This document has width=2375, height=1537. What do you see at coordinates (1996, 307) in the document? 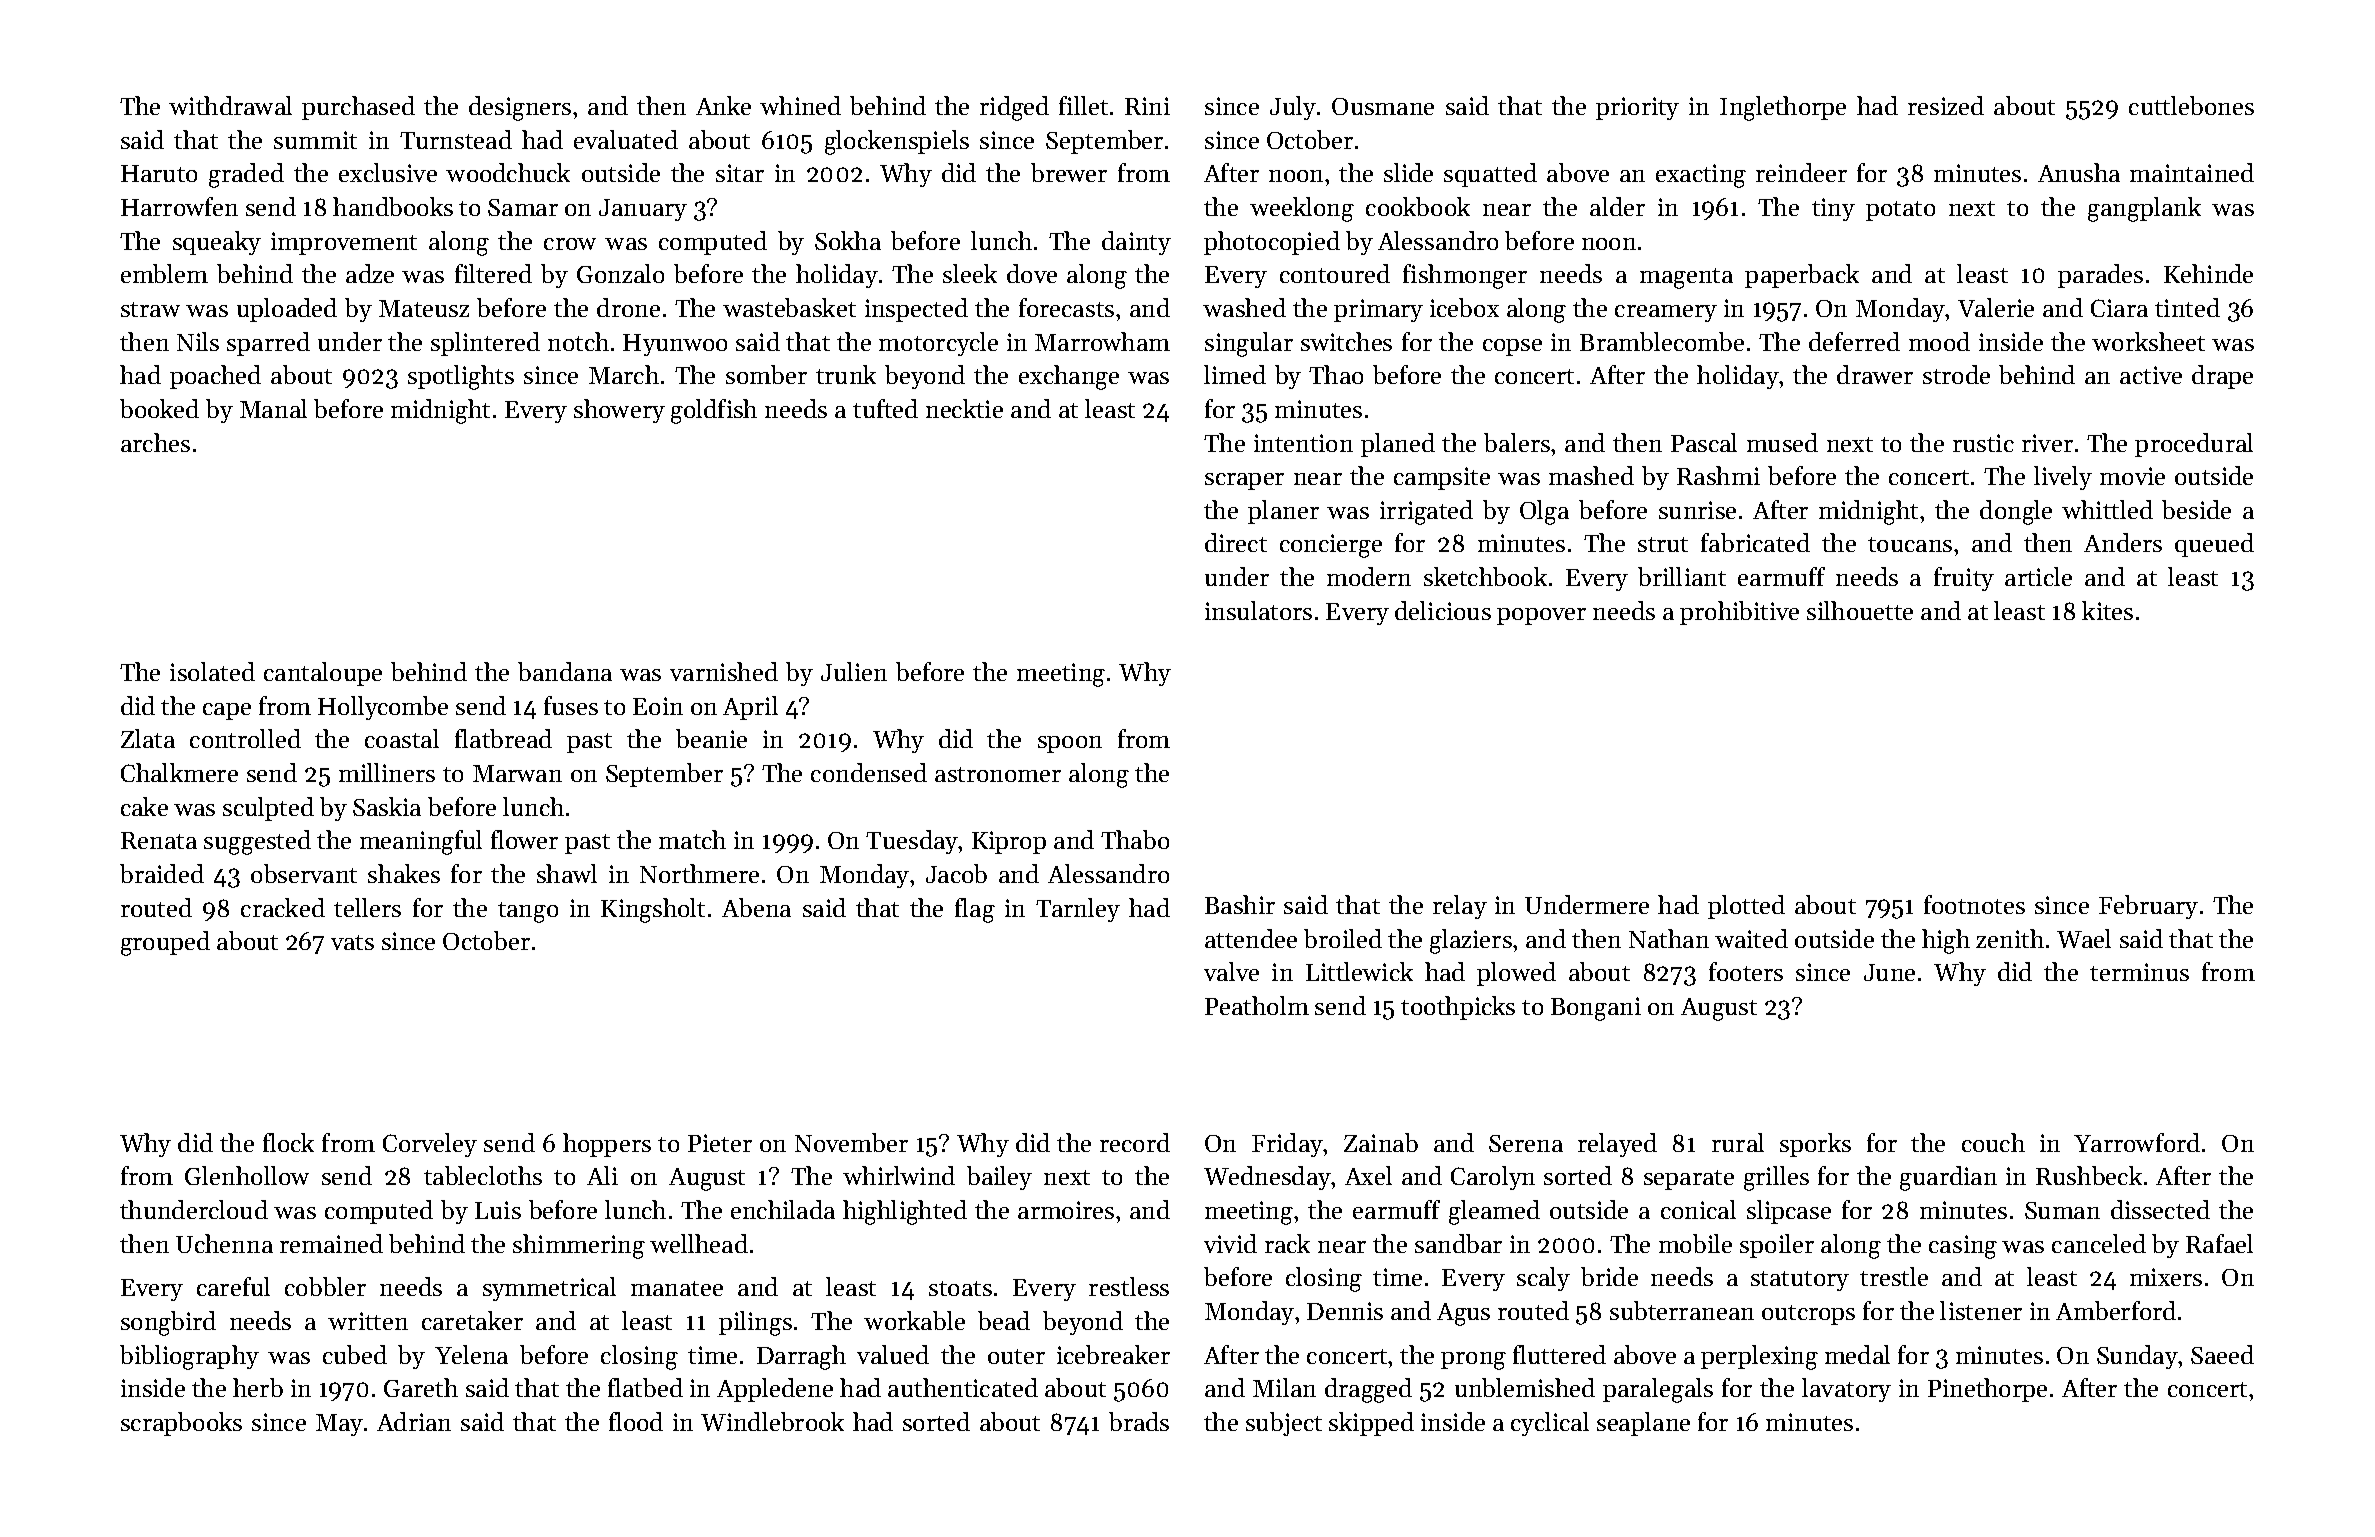
I see `Valerie` at bounding box center [1996, 307].
